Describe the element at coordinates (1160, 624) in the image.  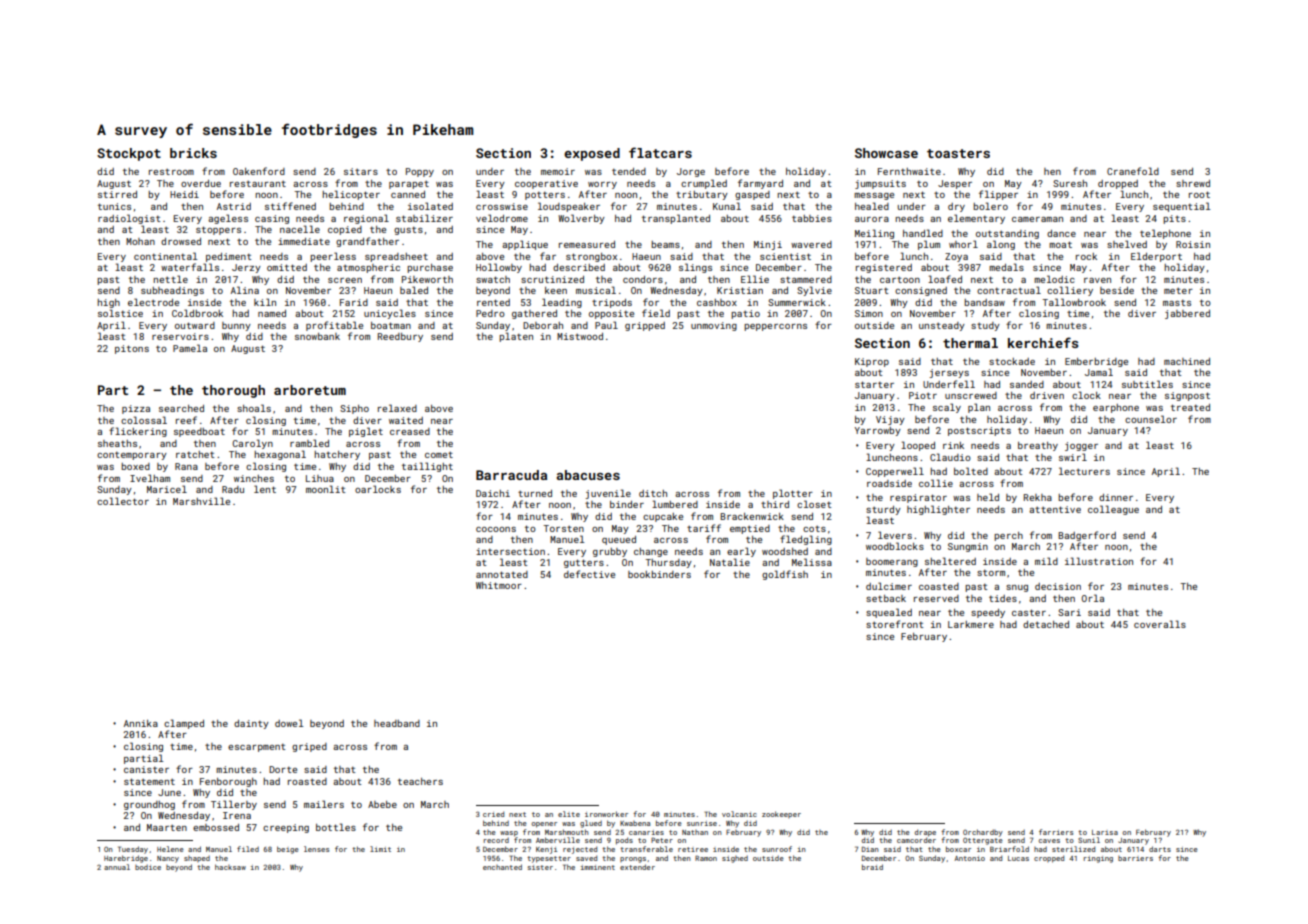
I see `coveralls` at that location.
